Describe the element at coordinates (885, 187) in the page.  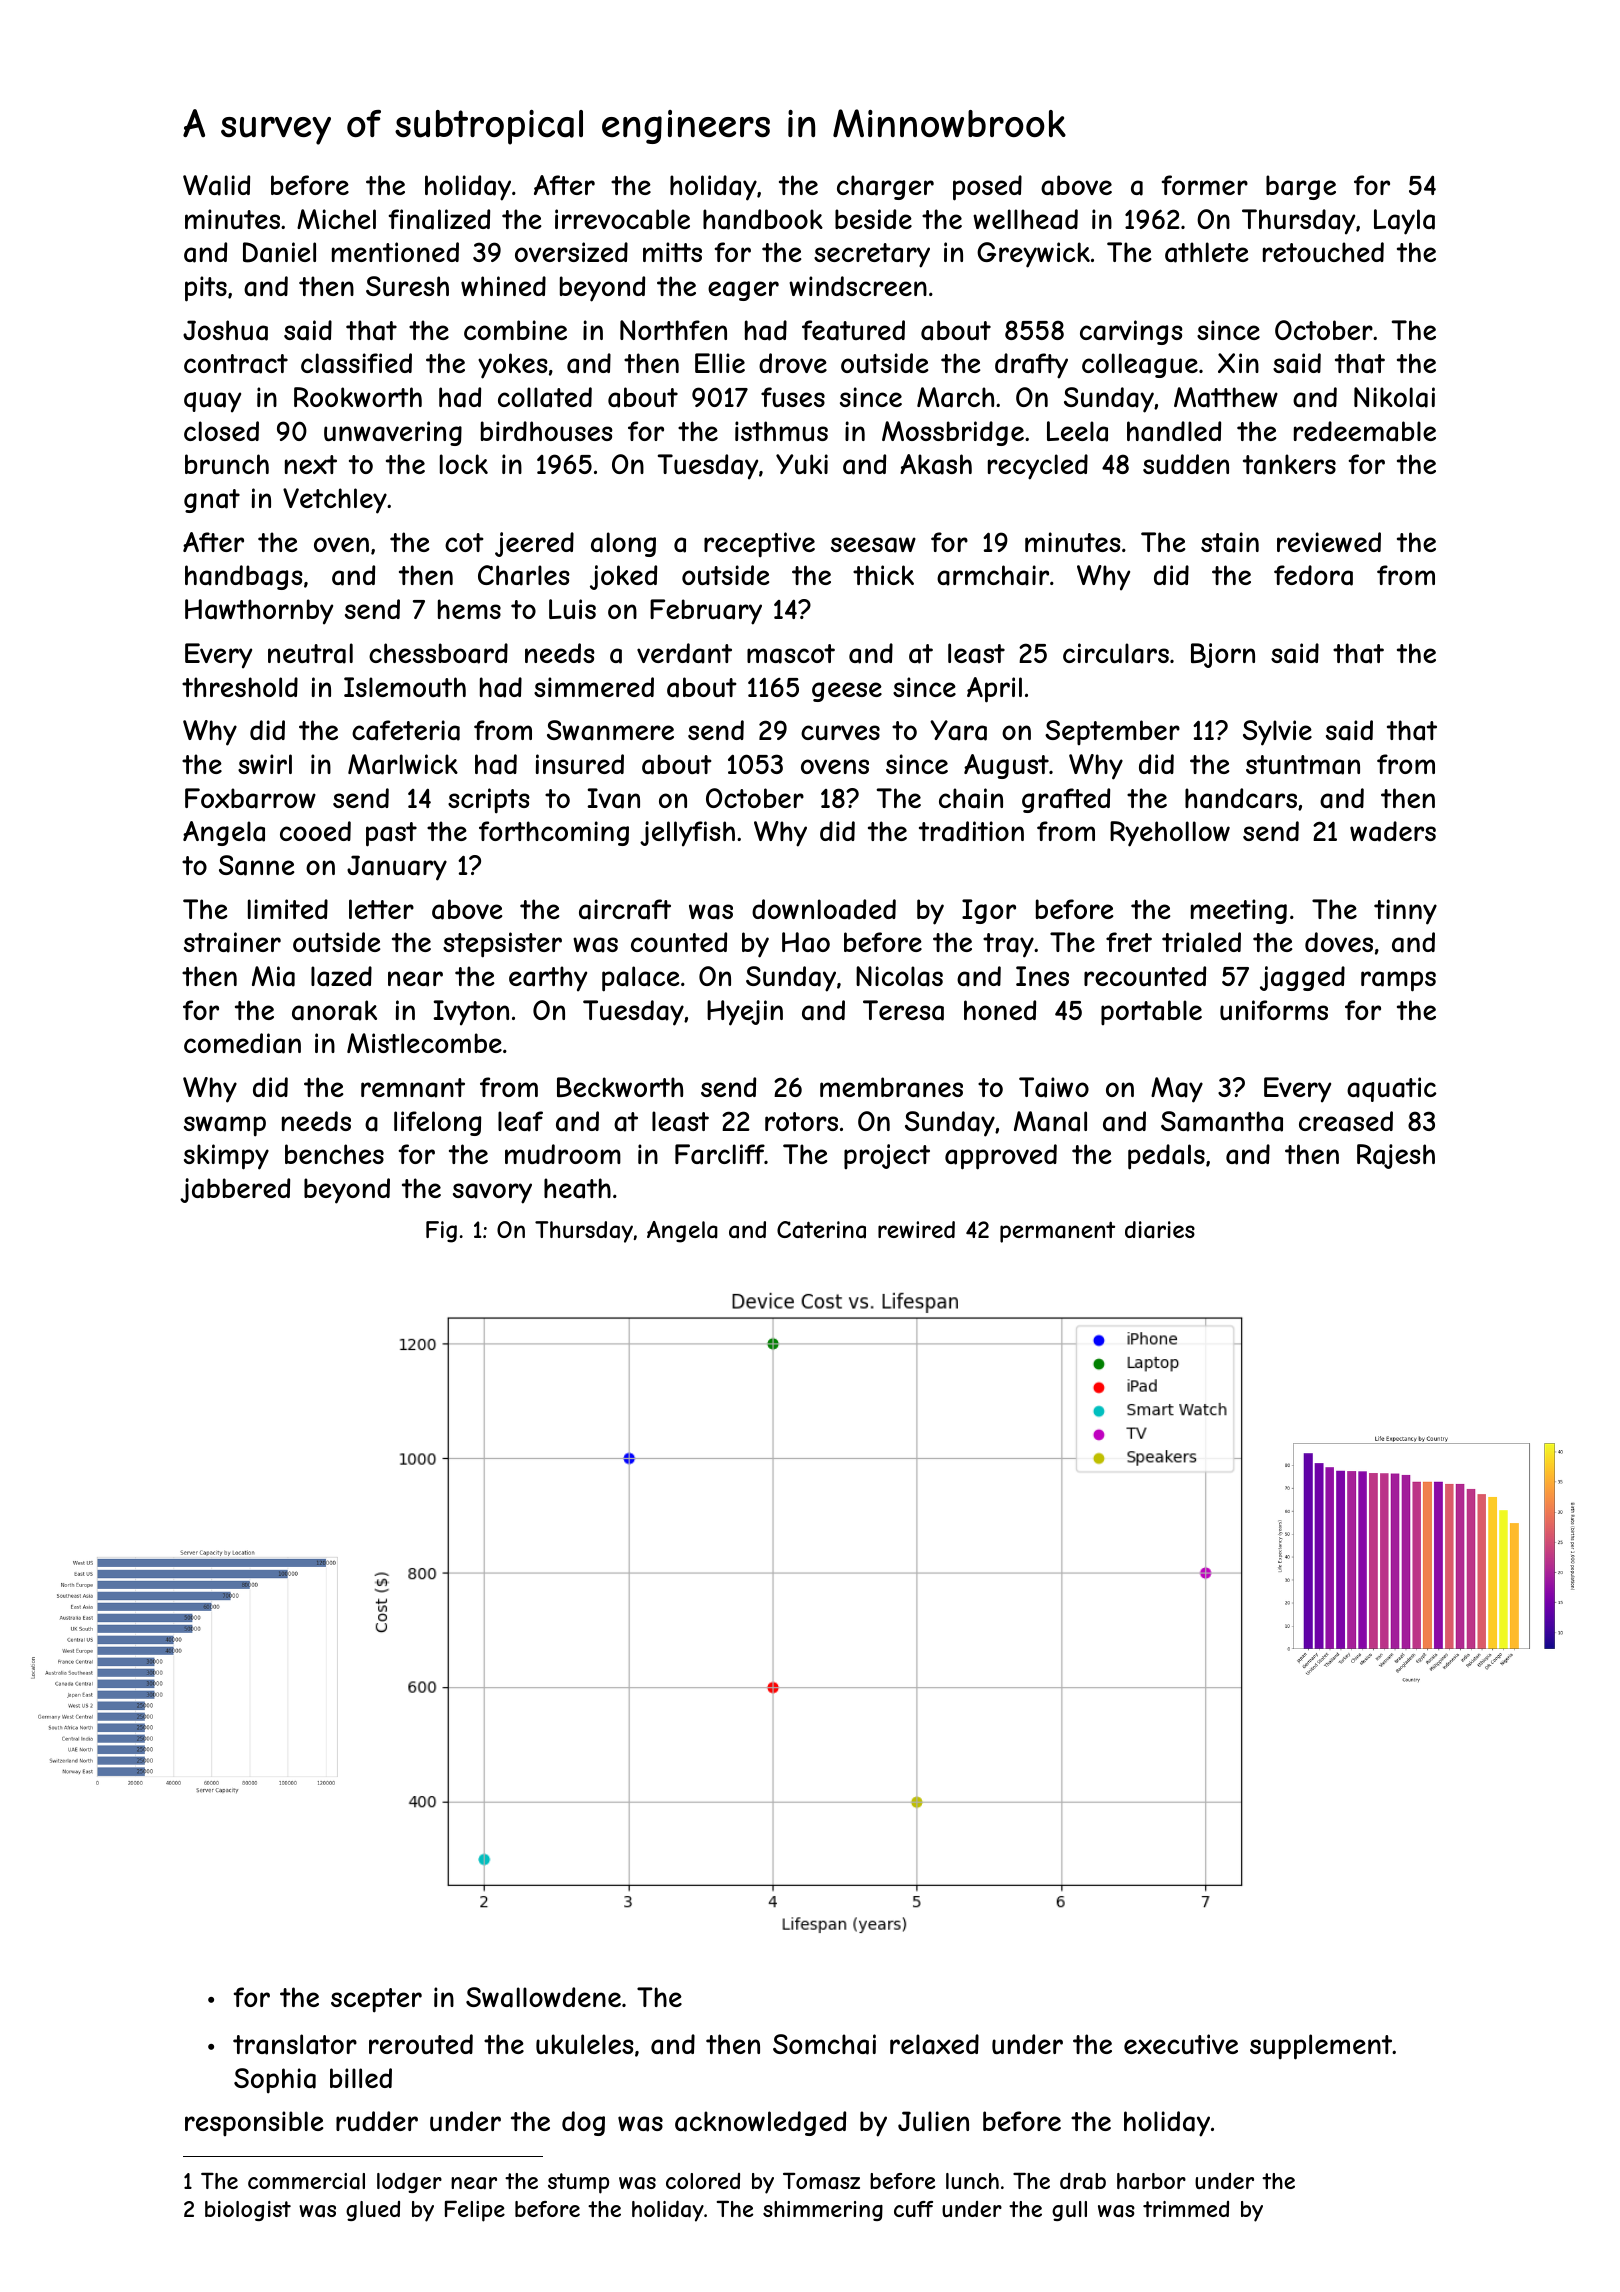
I see `charger` at that location.
